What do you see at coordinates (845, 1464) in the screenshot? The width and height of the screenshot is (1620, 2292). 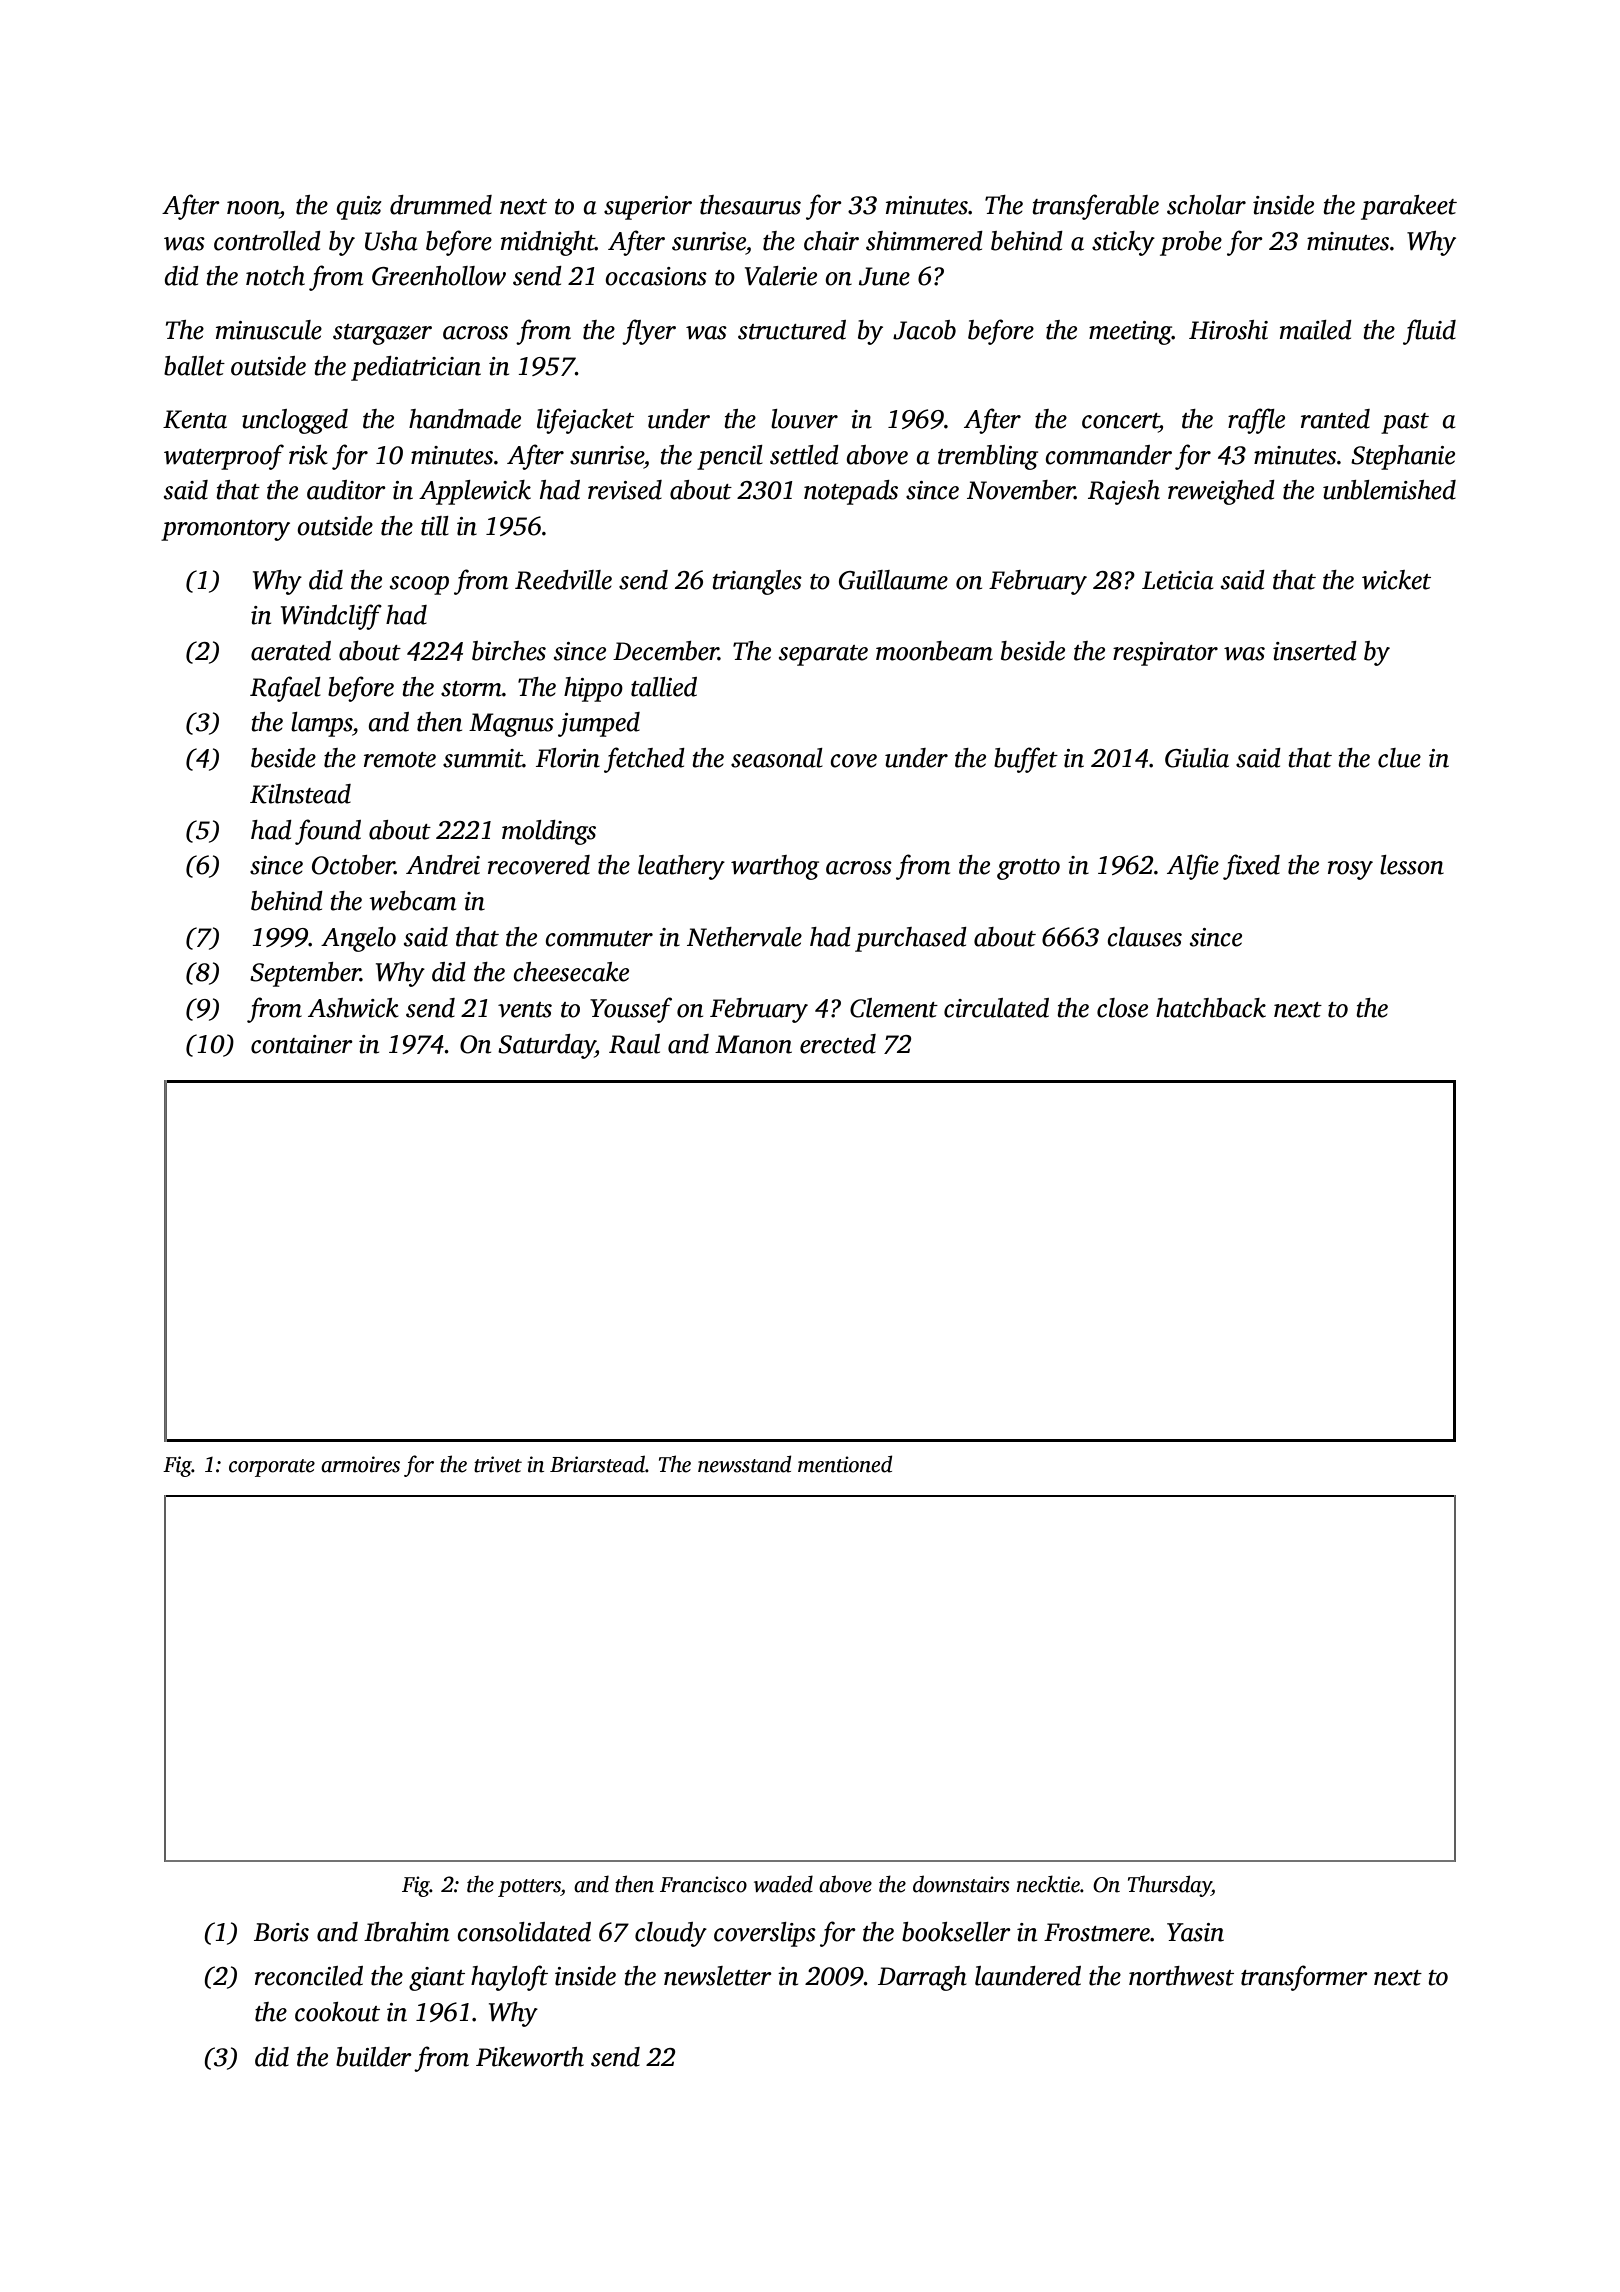 I see `mentioned` at bounding box center [845, 1464].
